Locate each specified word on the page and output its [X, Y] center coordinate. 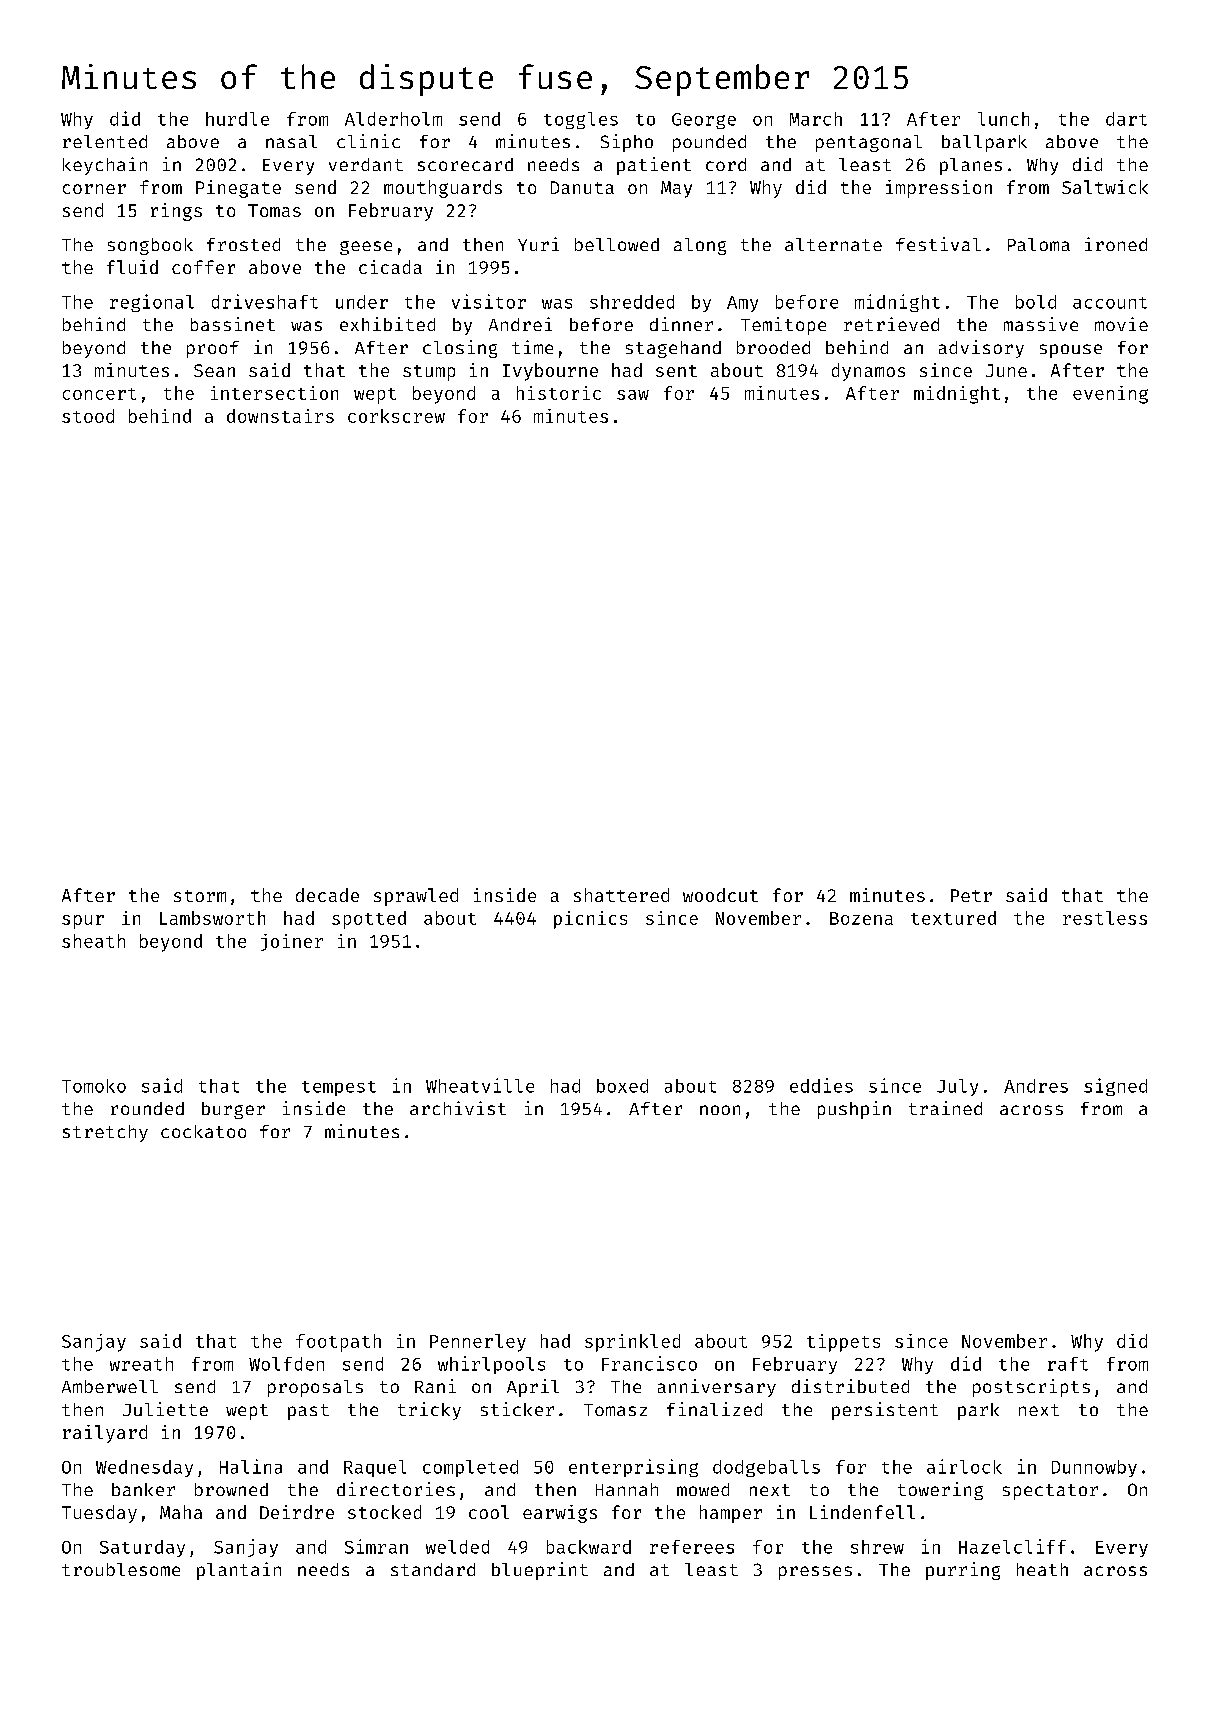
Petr [971, 895]
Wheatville [480, 1085]
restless [1105, 918]
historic [559, 393]
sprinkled [632, 1343]
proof [213, 349]
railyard [105, 1434]
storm [200, 896]
